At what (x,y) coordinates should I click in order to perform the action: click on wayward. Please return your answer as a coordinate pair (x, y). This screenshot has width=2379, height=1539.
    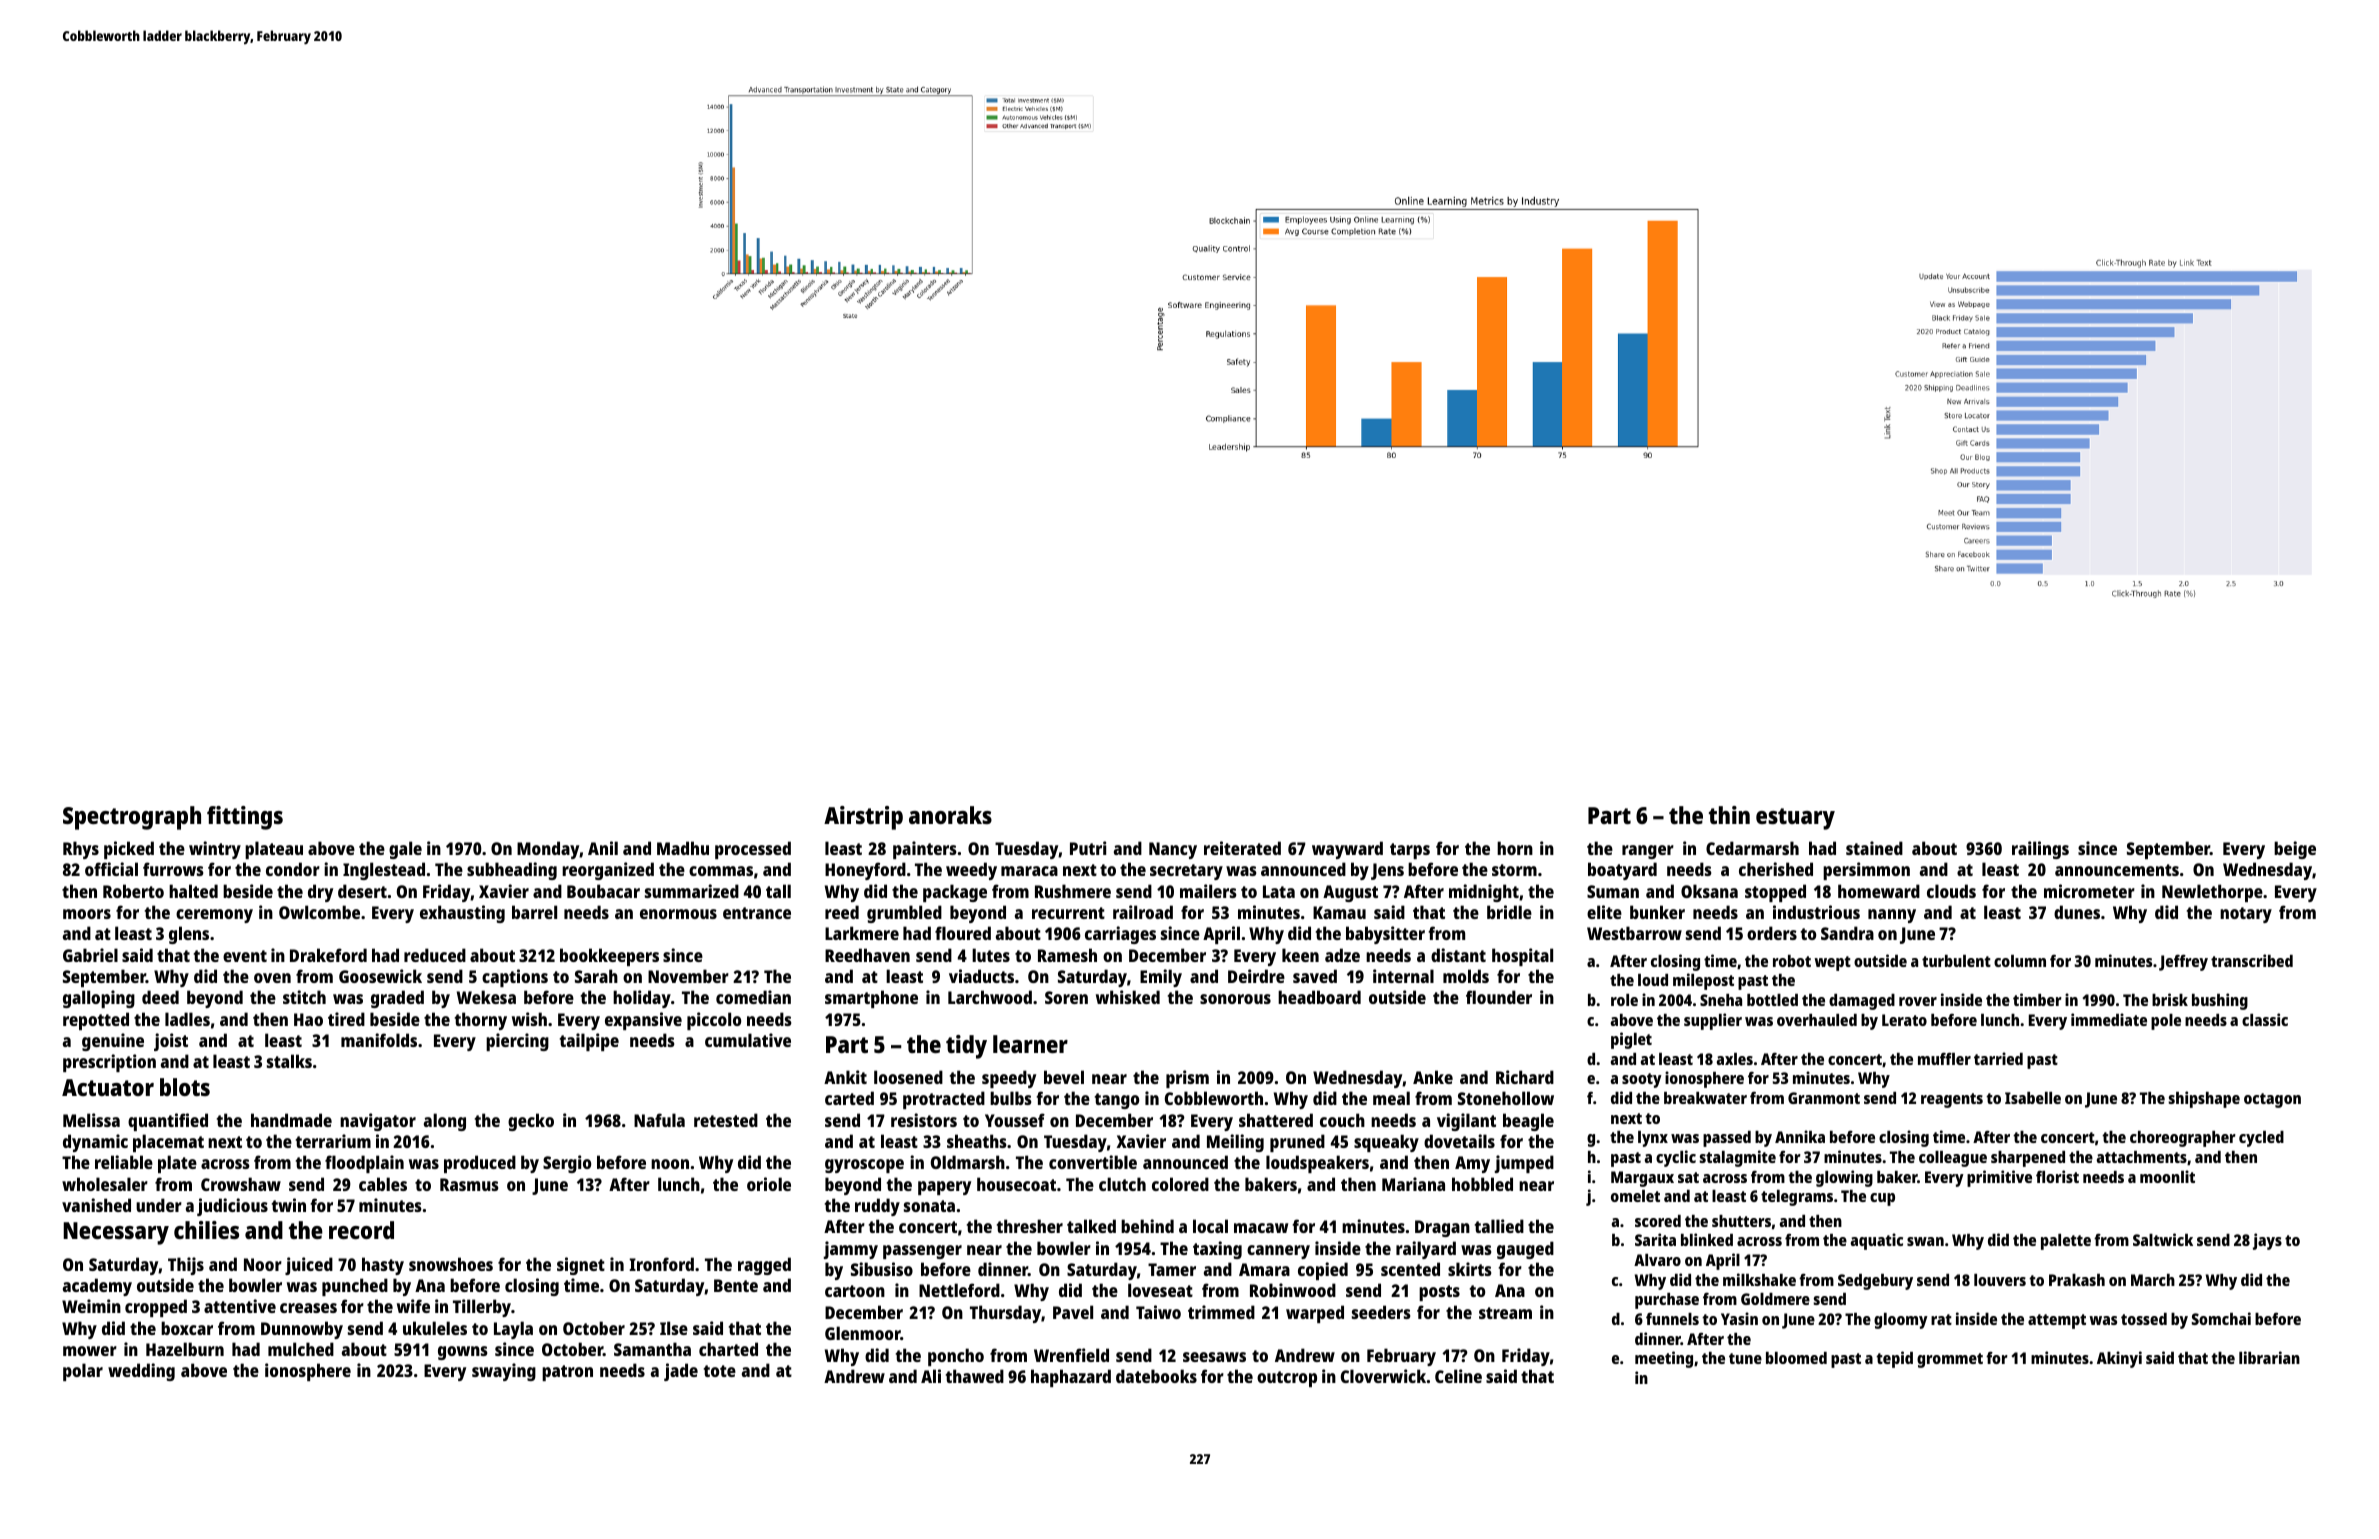
    Looking at the image, I should click on (1347, 850).
